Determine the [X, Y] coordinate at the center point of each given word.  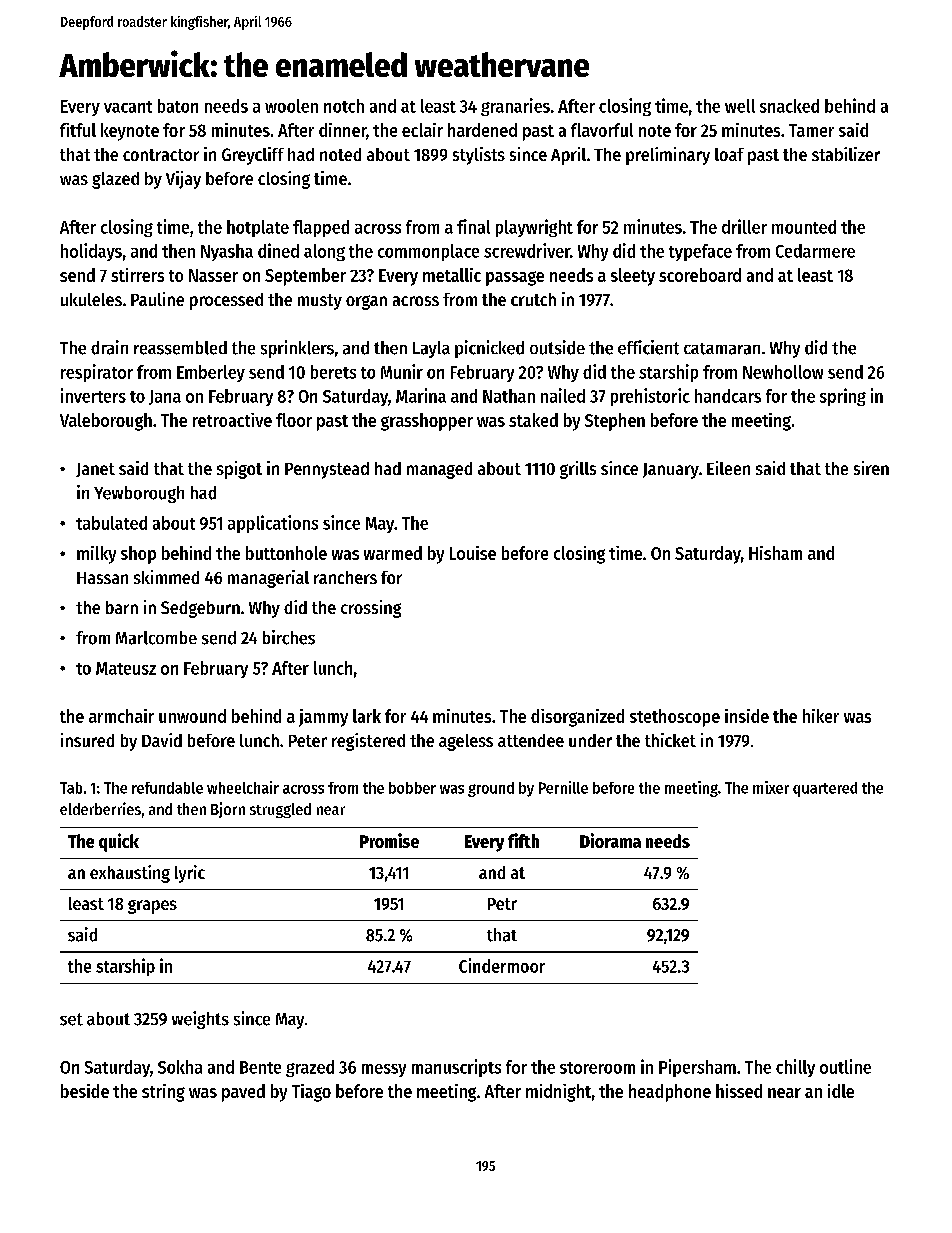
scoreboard [700, 275]
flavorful [602, 130]
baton [178, 106]
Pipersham [697, 1068]
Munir [402, 371]
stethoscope [675, 718]
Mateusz [126, 668]
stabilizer [846, 154]
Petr [502, 904]
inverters [93, 395]
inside [747, 716]
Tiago [311, 1093]
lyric [190, 874]
